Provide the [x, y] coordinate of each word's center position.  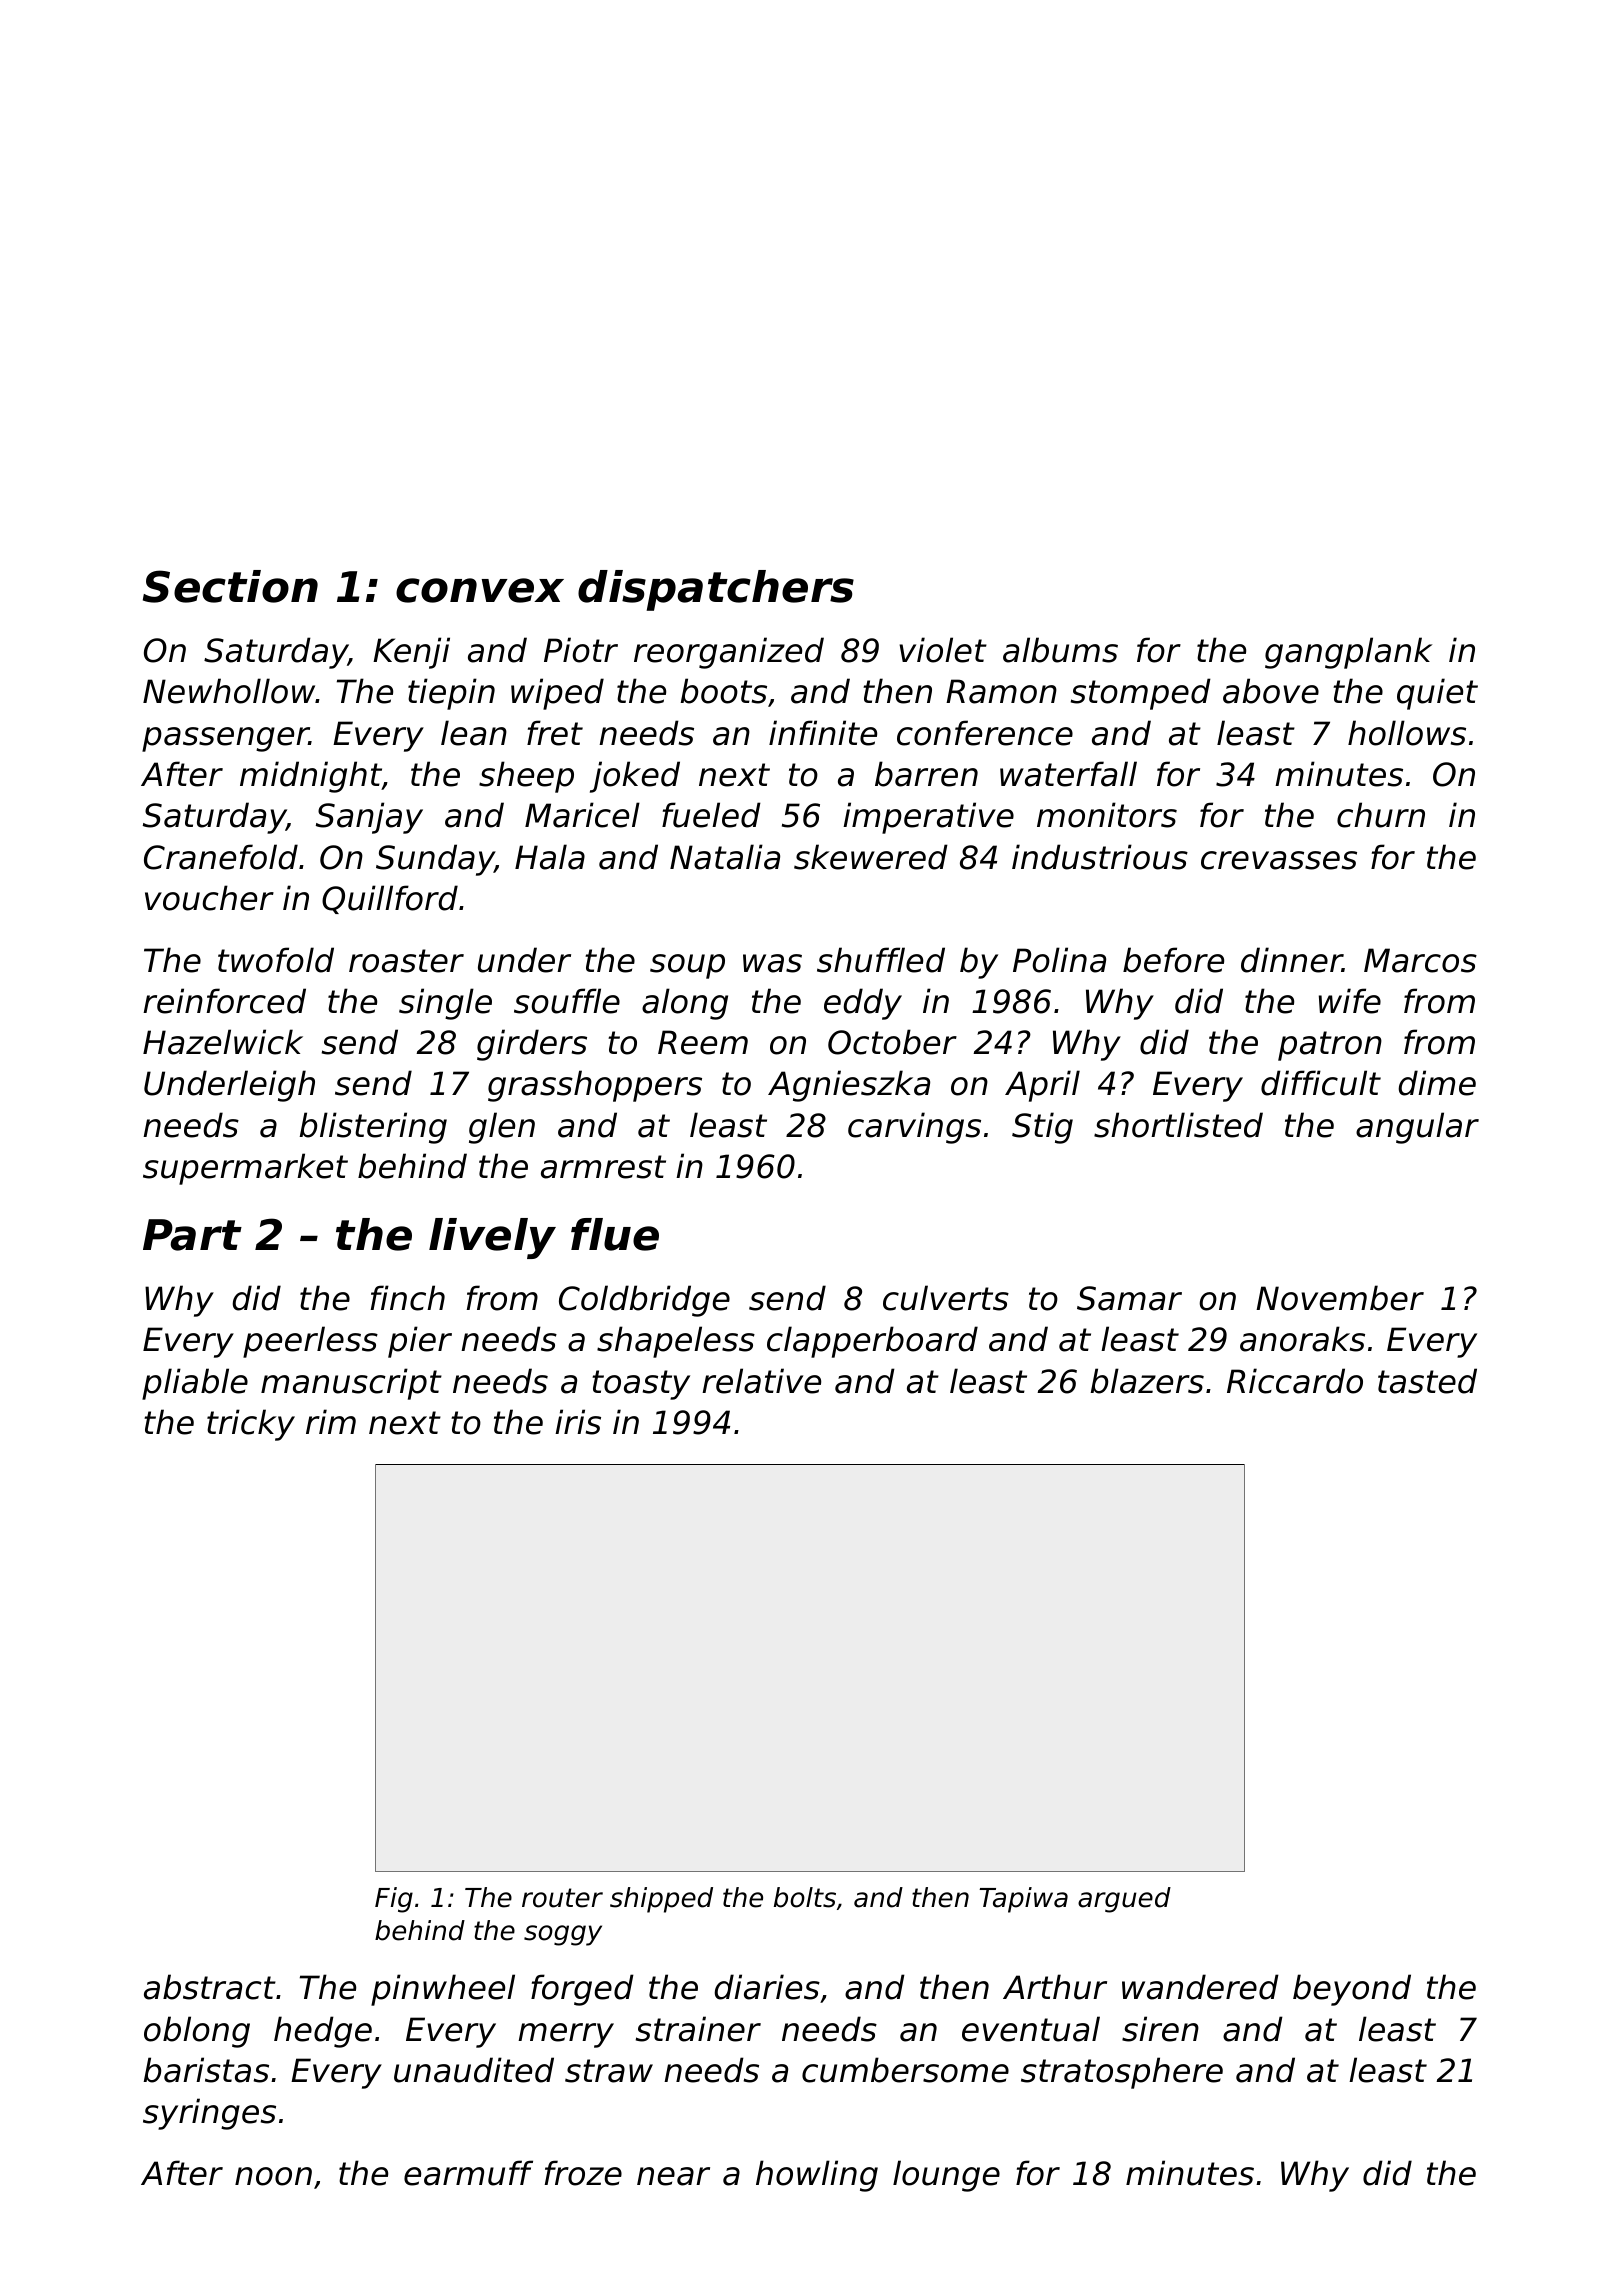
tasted [1427, 1381]
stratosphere [1122, 2073]
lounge [946, 2176]
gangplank [1348, 653]
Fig [394, 1900]
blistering [373, 1128]
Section [230, 586]
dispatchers [716, 590]
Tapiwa [1023, 1900]
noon [273, 2176]
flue [615, 1234]
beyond [1352, 1990]
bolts [805, 1897]
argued [1124, 1900]
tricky [251, 1425]
